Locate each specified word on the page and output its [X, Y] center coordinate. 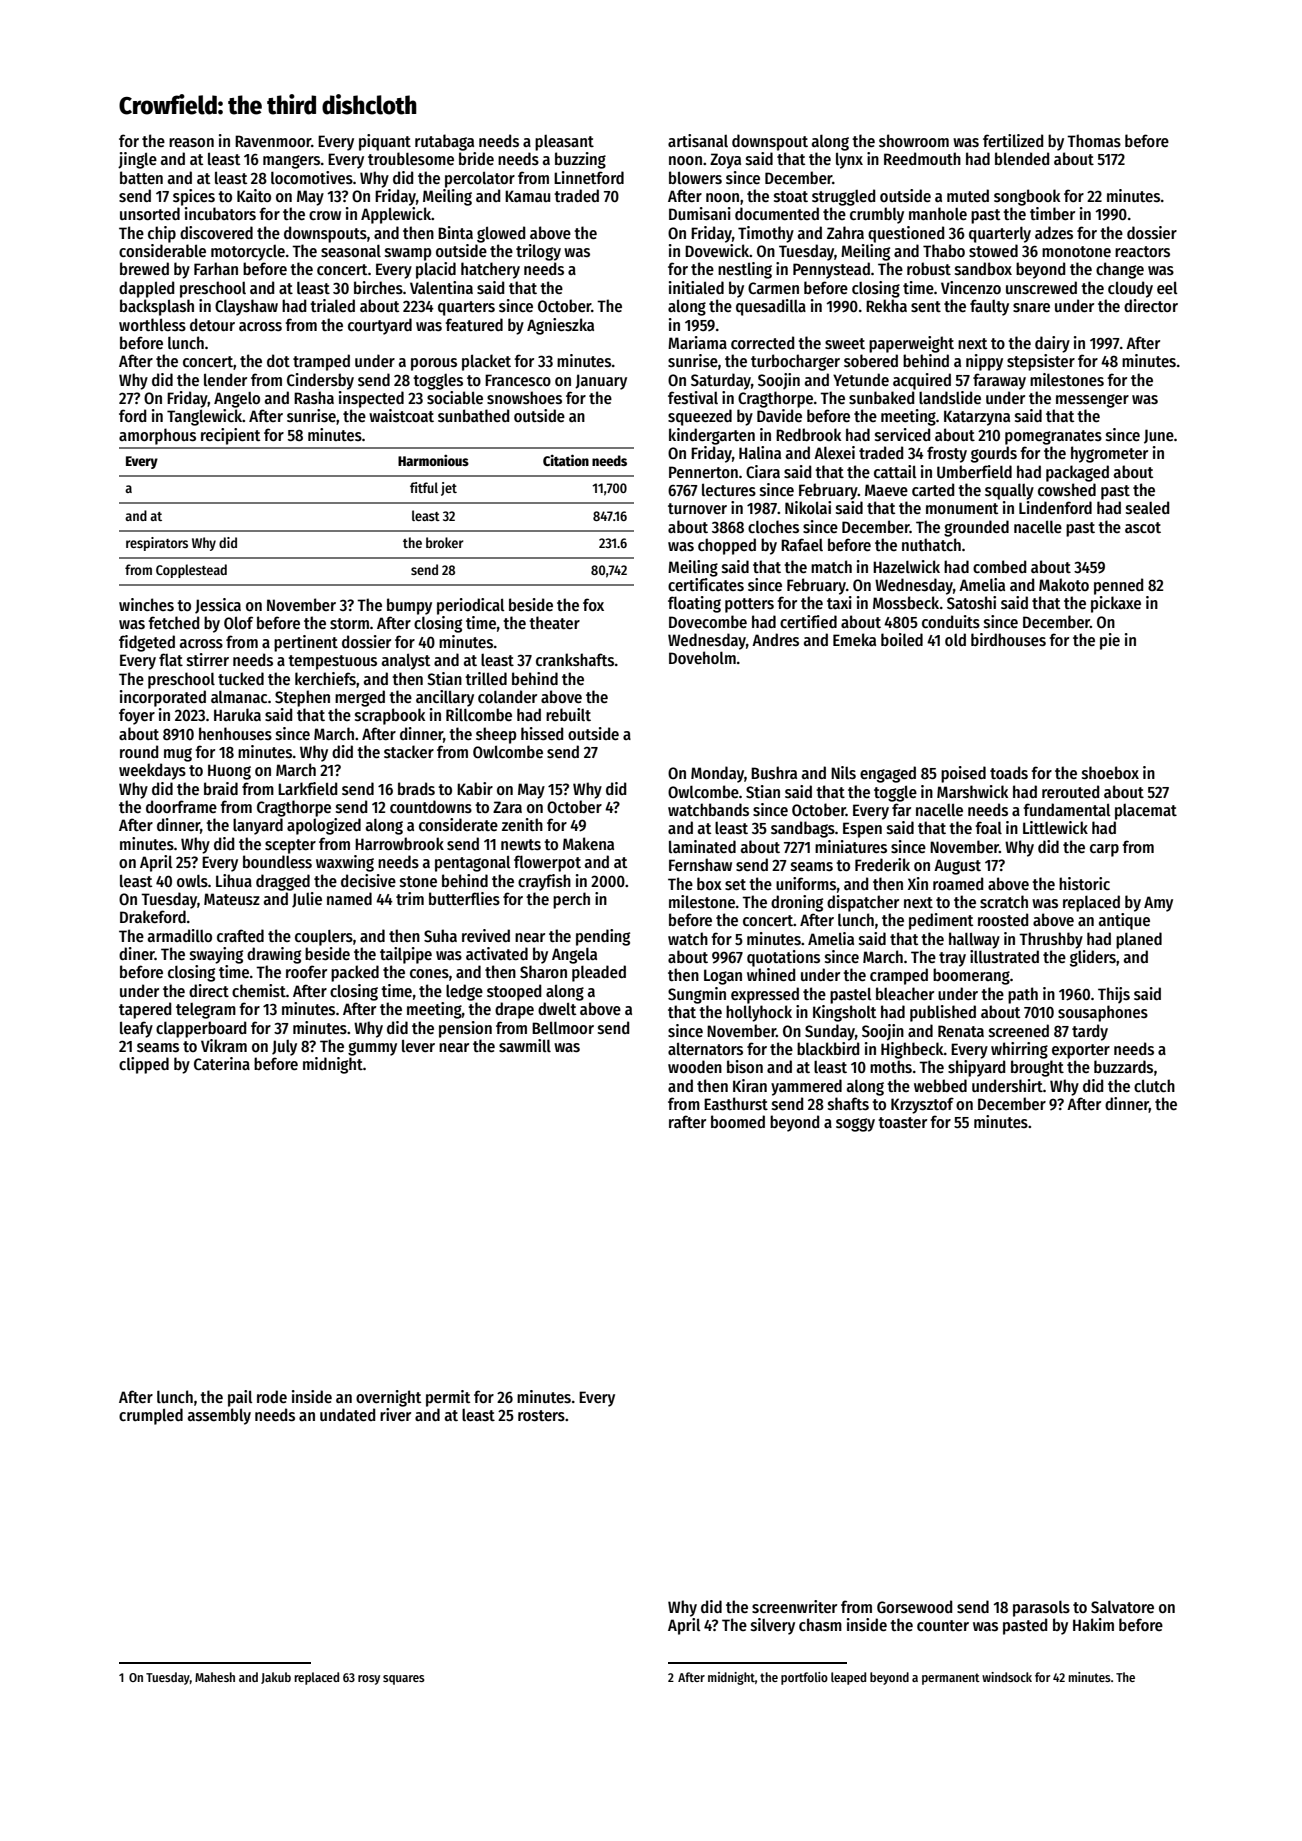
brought [1037, 1068]
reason [191, 143]
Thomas [1094, 140]
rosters [541, 1415]
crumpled [151, 1416]
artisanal [698, 141]
